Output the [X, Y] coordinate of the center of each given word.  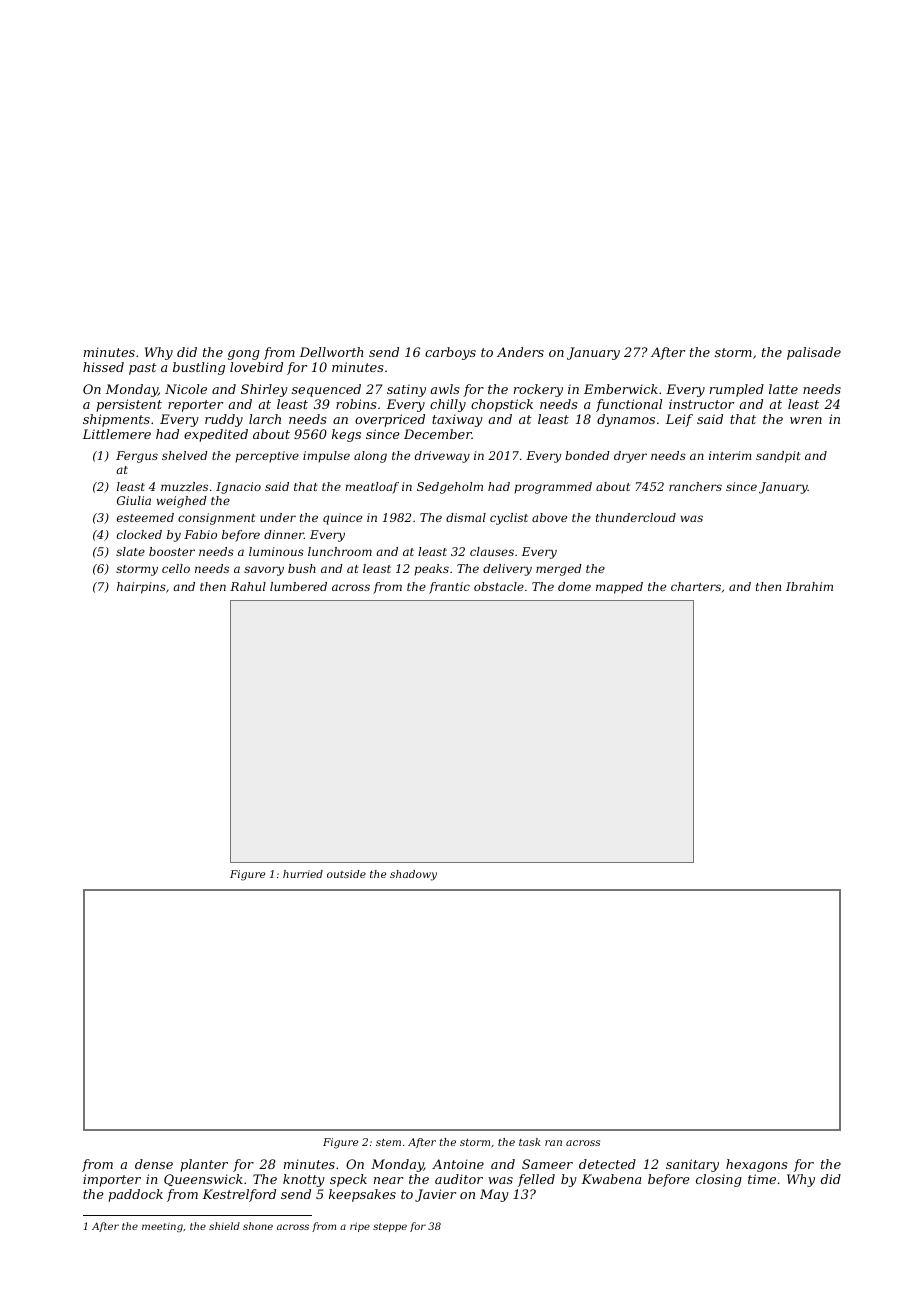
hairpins [141, 588]
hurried [303, 874]
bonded [587, 455]
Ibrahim [809, 586]
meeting [162, 1227]
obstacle [499, 586]
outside [346, 874]
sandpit [778, 457]
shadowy [413, 875]
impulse [326, 457]
